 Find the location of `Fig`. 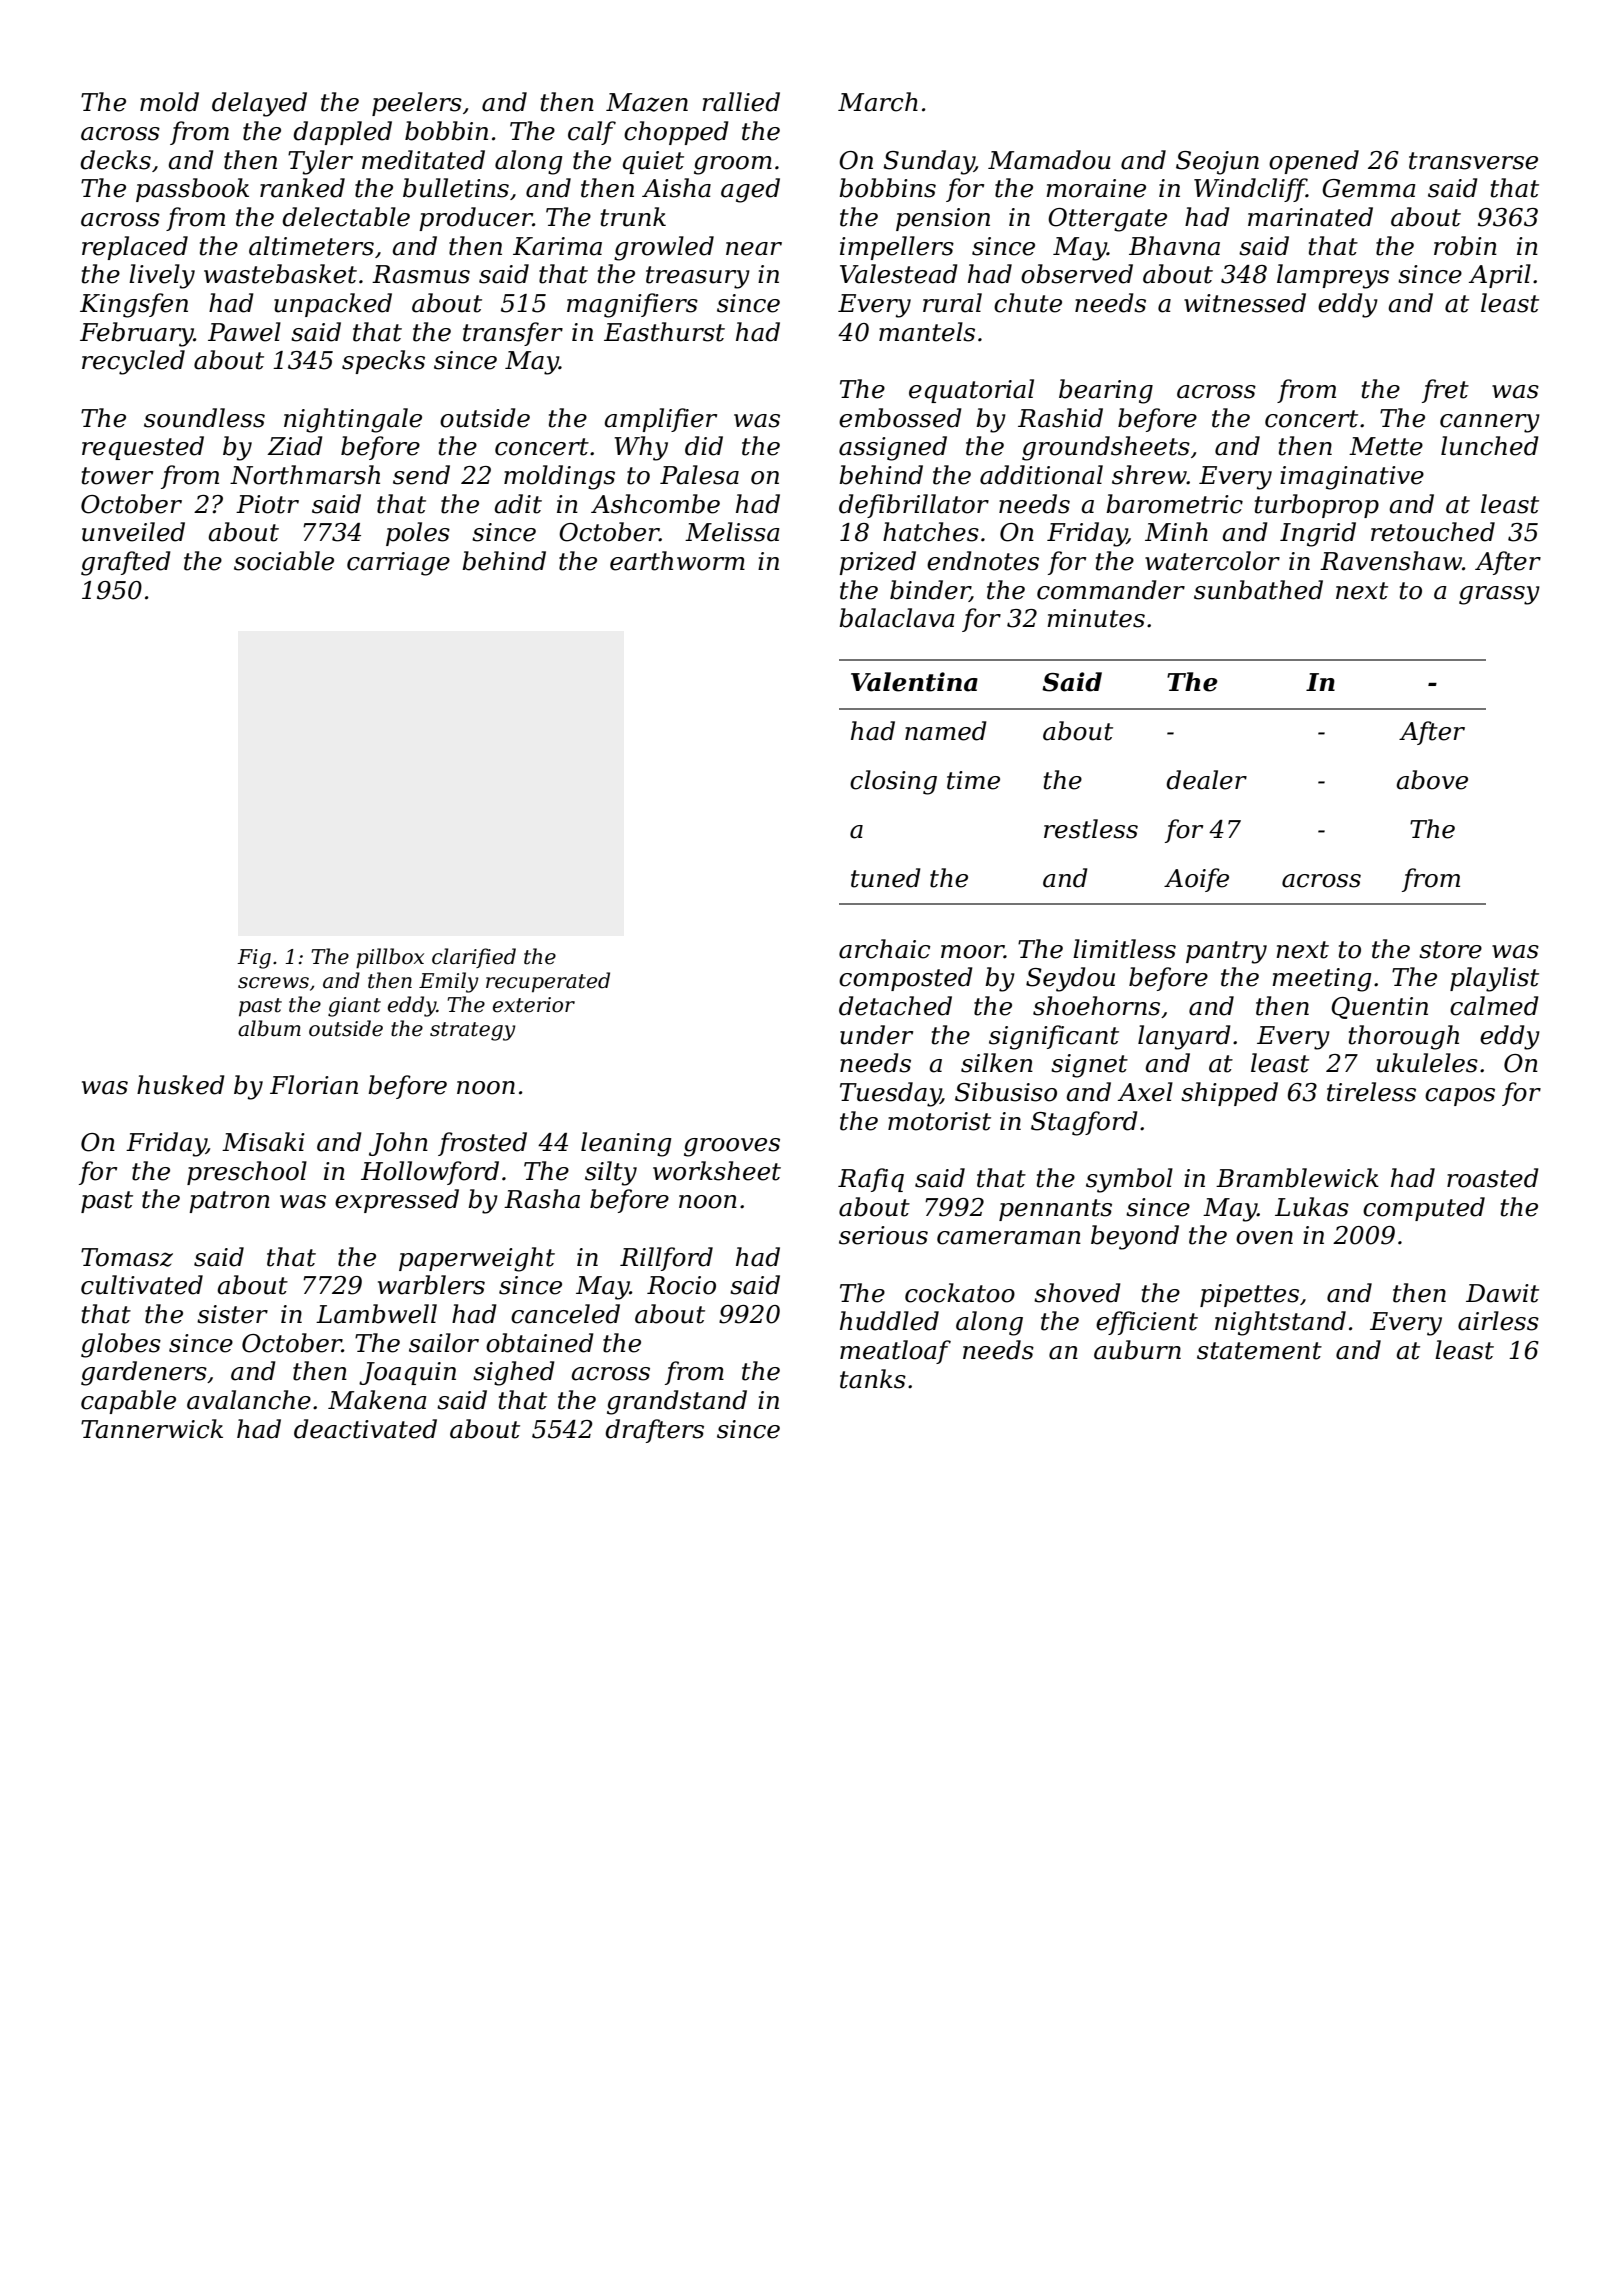

Fig is located at coordinates (254, 959).
